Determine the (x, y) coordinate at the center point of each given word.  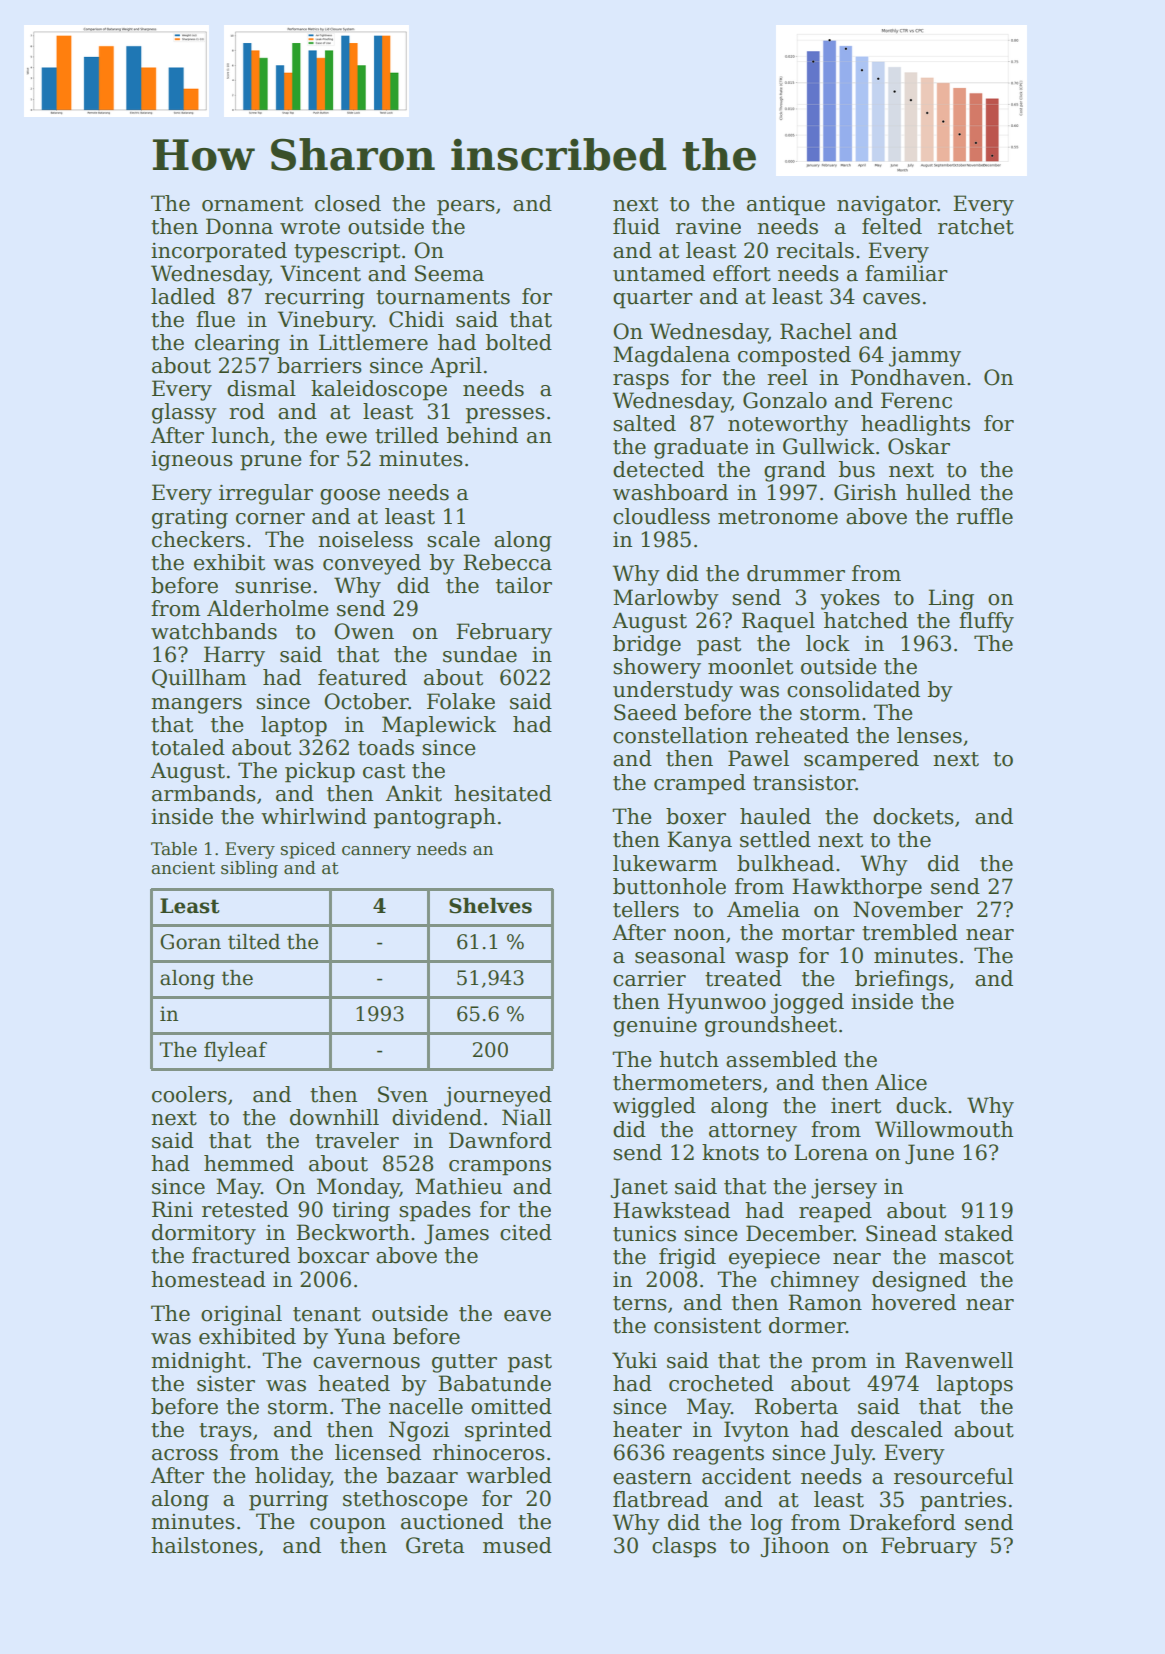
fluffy (986, 622)
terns (640, 1303)
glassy (184, 413)
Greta (435, 1545)
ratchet (976, 226)
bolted (519, 342)
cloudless (661, 516)
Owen (364, 631)
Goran (190, 942)
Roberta (796, 1406)
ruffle (984, 516)
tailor (524, 585)
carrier (649, 979)
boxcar (333, 1255)
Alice (901, 1082)
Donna (239, 226)
